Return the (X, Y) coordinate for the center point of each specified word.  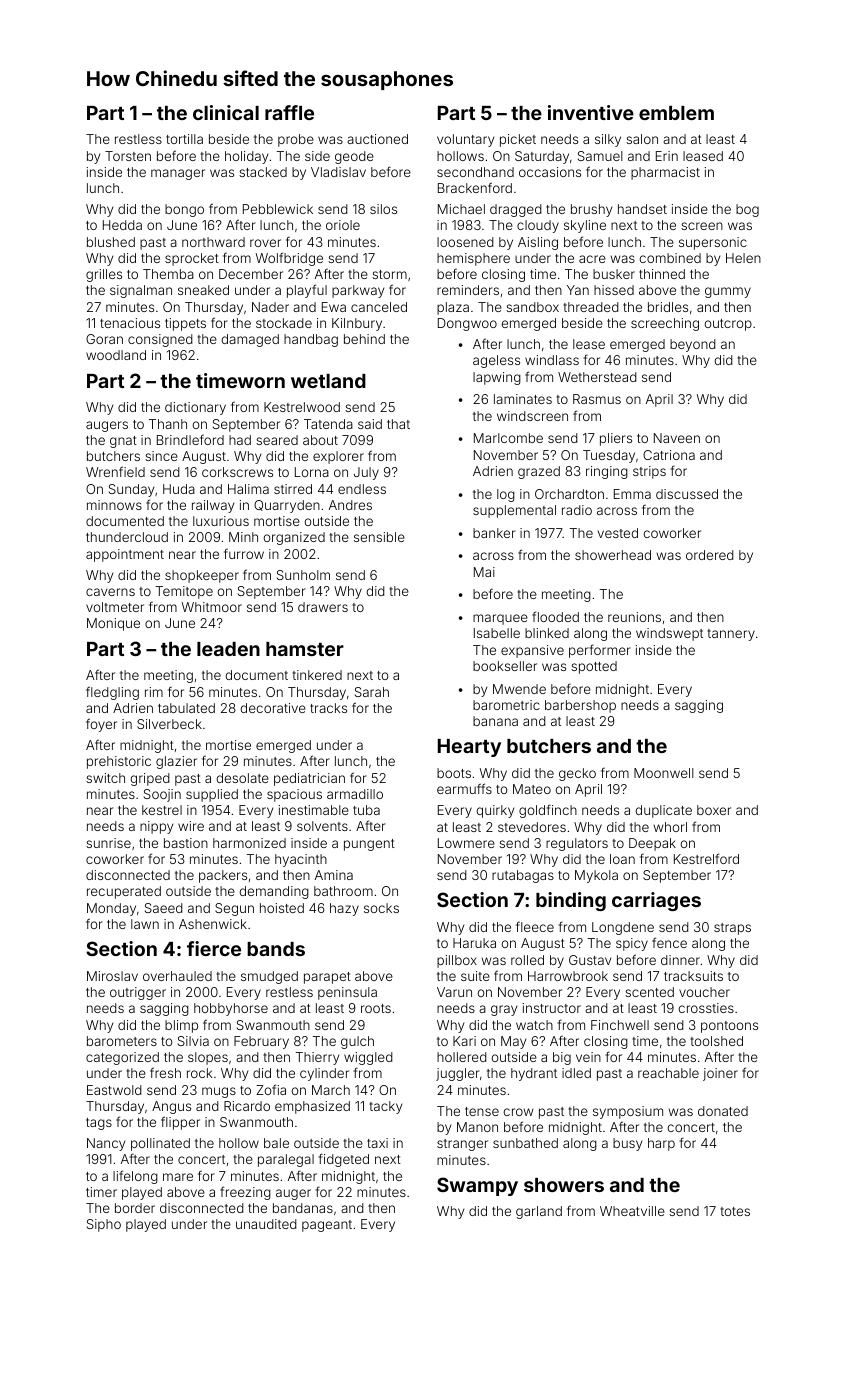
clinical (226, 112)
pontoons (729, 1027)
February (261, 1042)
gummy (728, 292)
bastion (186, 843)
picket (518, 140)
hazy (344, 909)
